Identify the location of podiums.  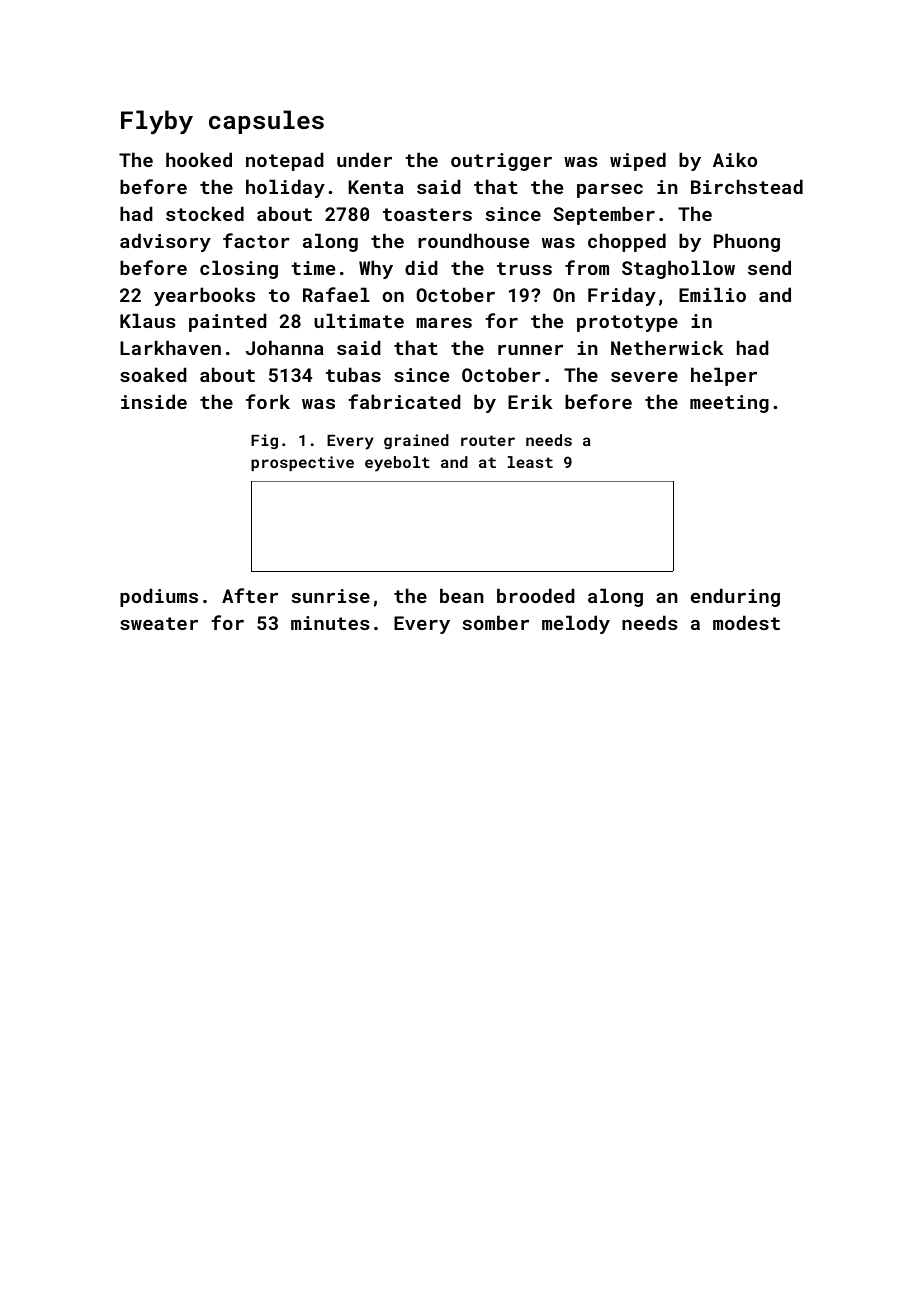
(159, 597).
